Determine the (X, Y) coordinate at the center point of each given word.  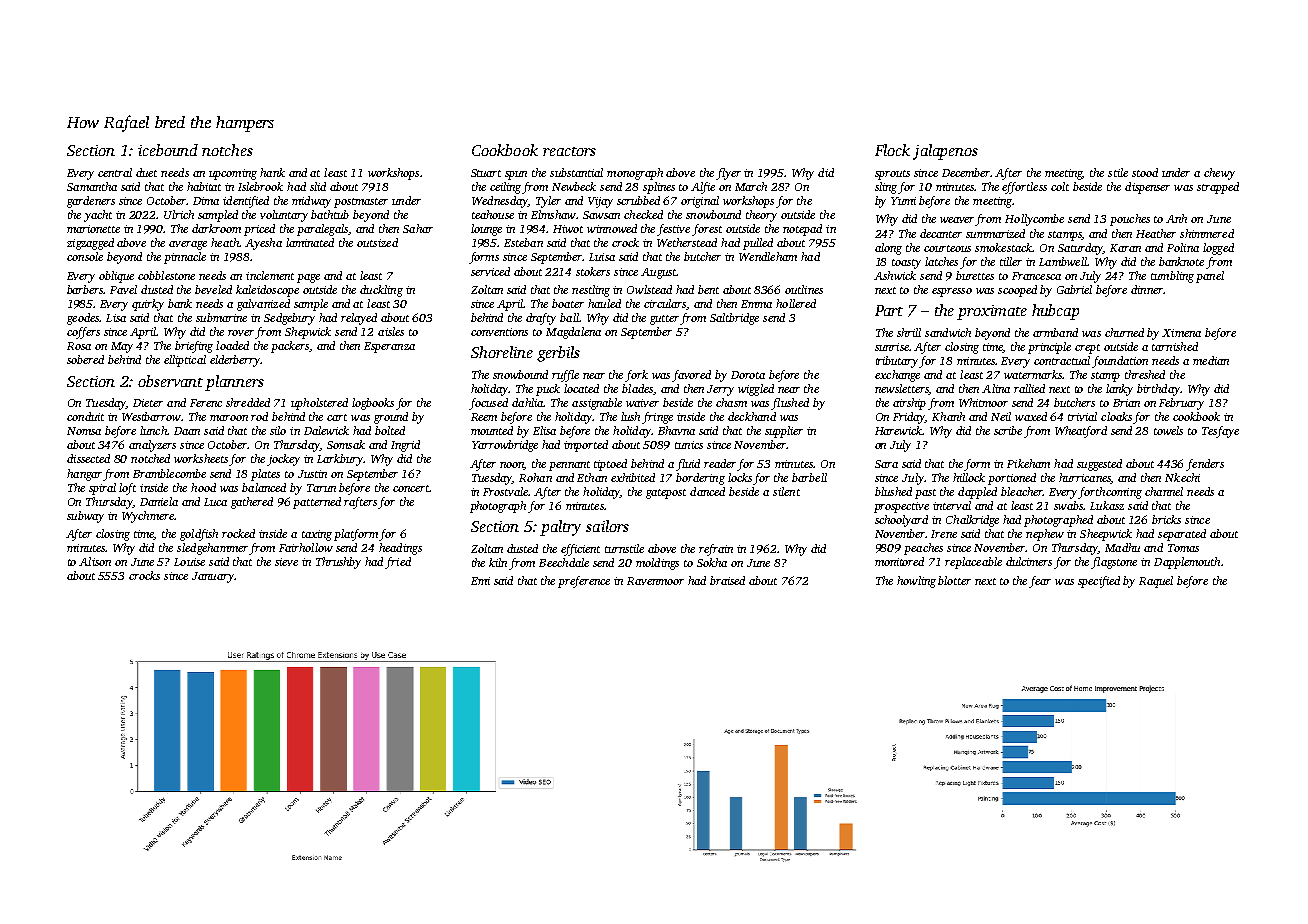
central (115, 172)
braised (727, 580)
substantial (576, 172)
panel (1210, 277)
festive (673, 230)
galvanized (263, 305)
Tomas (1183, 548)
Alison (95, 561)
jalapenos (945, 152)
